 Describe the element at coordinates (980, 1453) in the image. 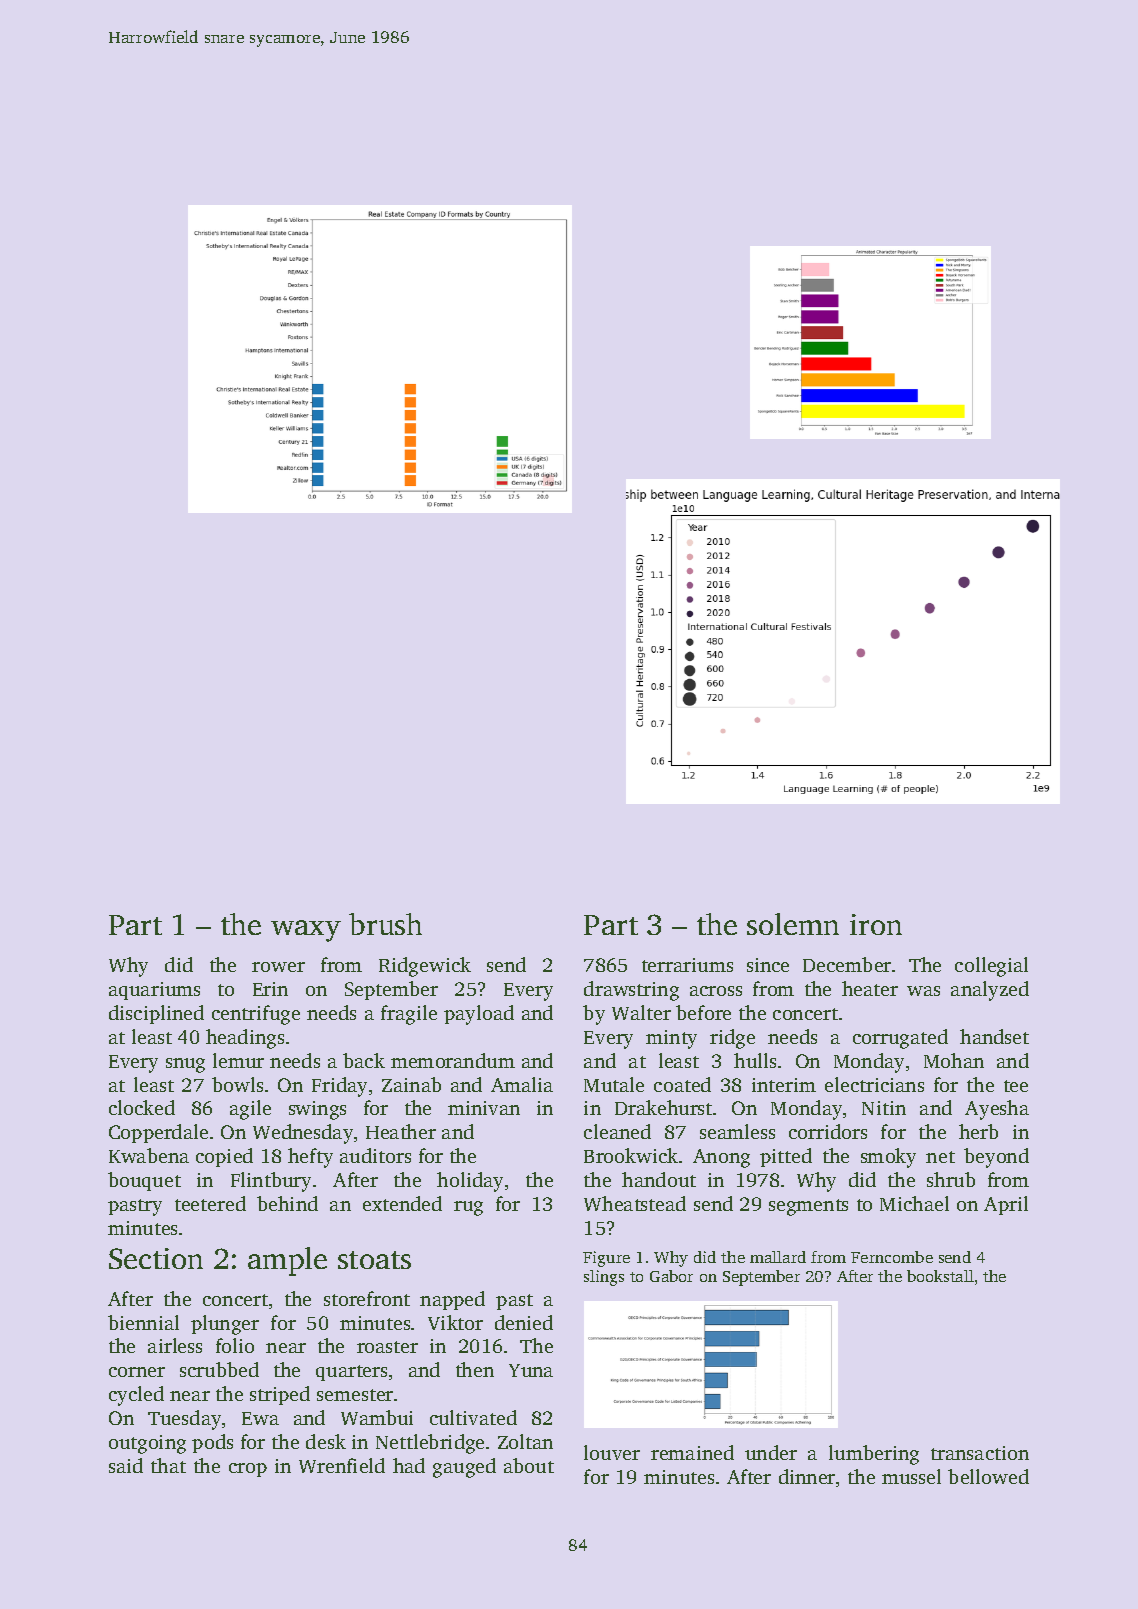

I see `transaction` at that location.
